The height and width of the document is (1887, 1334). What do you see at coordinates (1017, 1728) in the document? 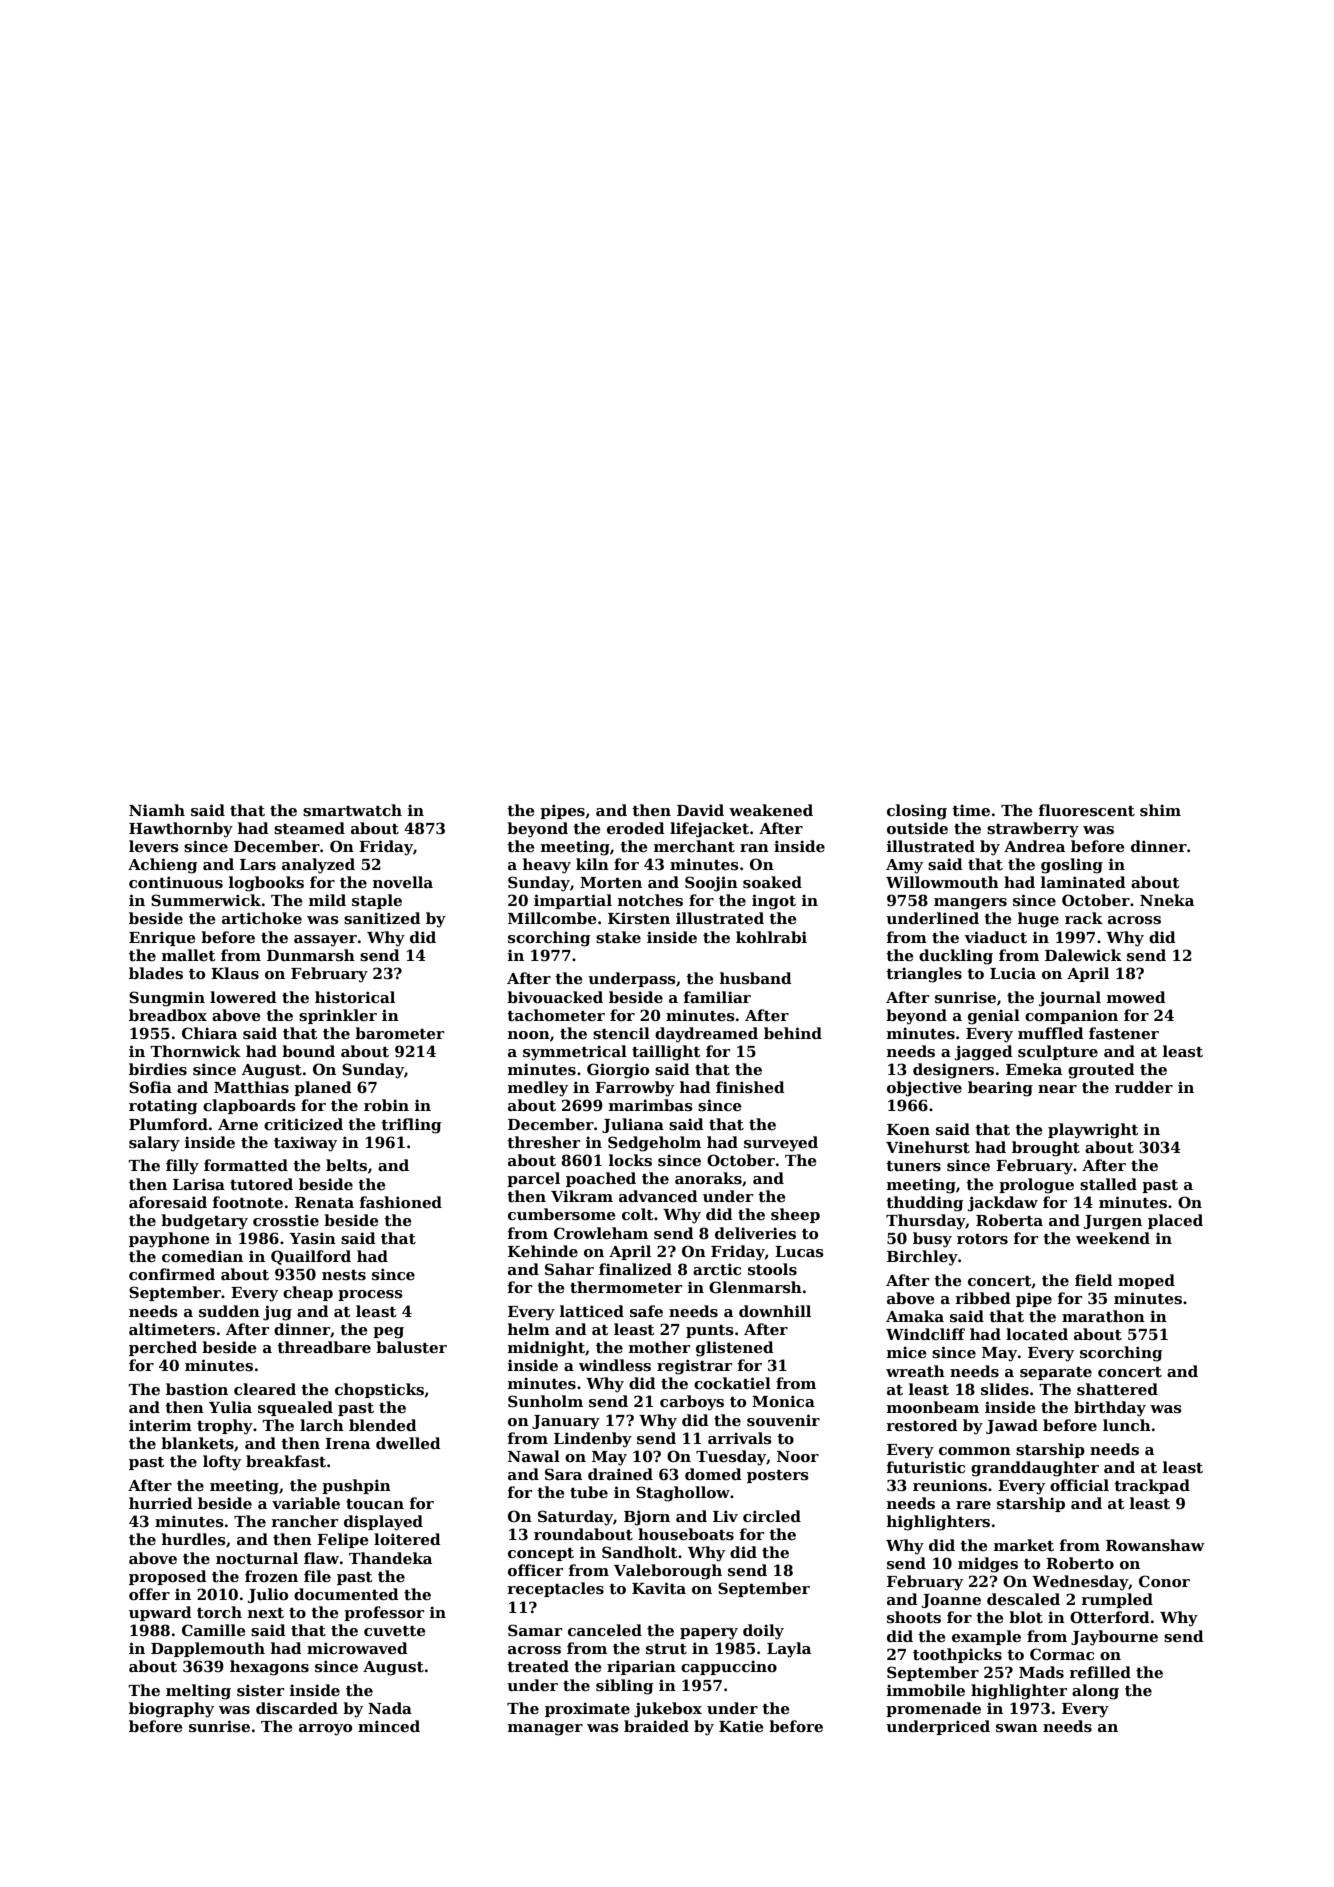
I see `swan` at bounding box center [1017, 1728].
